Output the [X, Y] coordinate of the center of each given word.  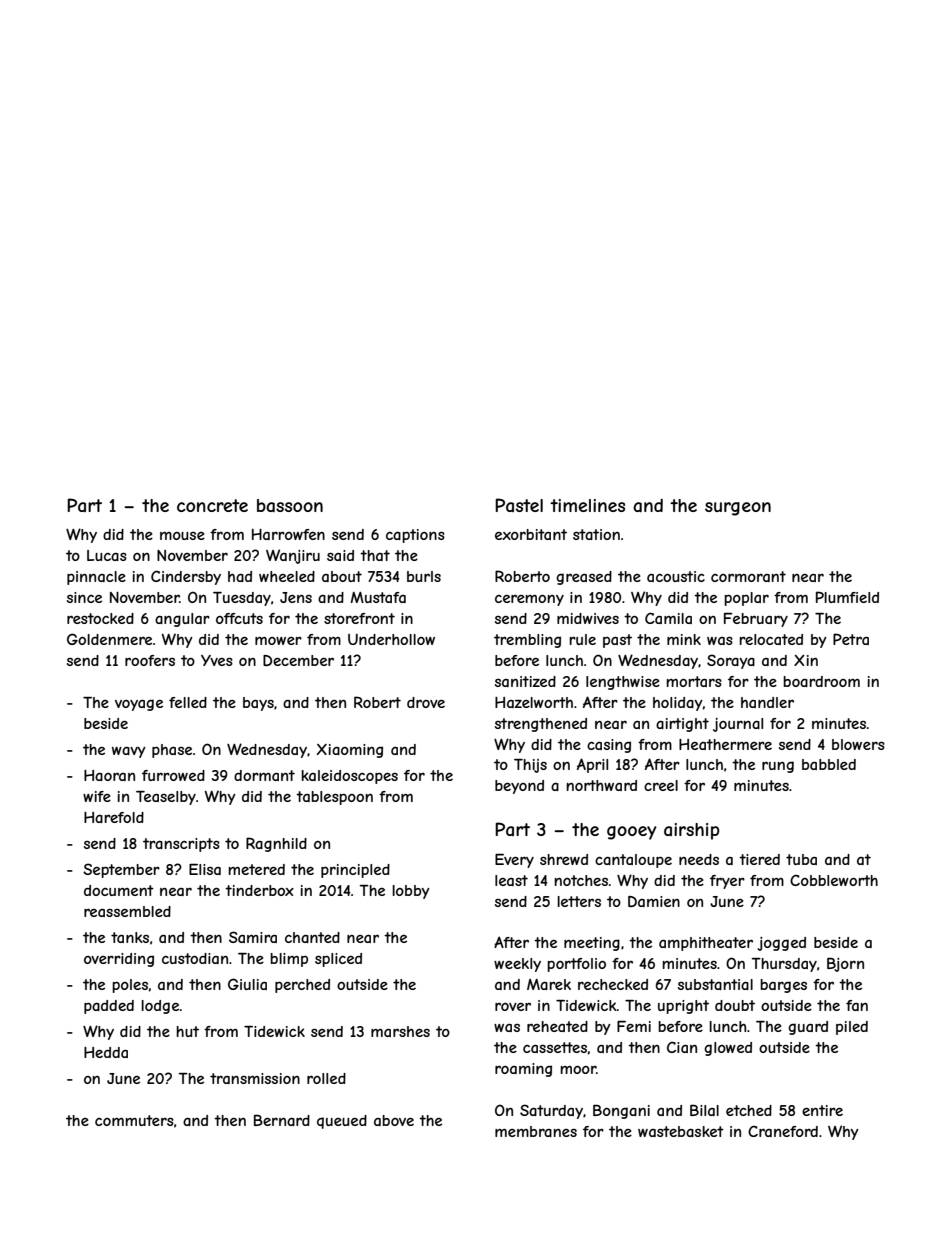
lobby [411, 892]
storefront [359, 618]
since [84, 597]
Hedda [106, 1052]
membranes [536, 1131]
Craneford [783, 1131]
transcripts [181, 845]
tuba [801, 859]
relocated [771, 639]
